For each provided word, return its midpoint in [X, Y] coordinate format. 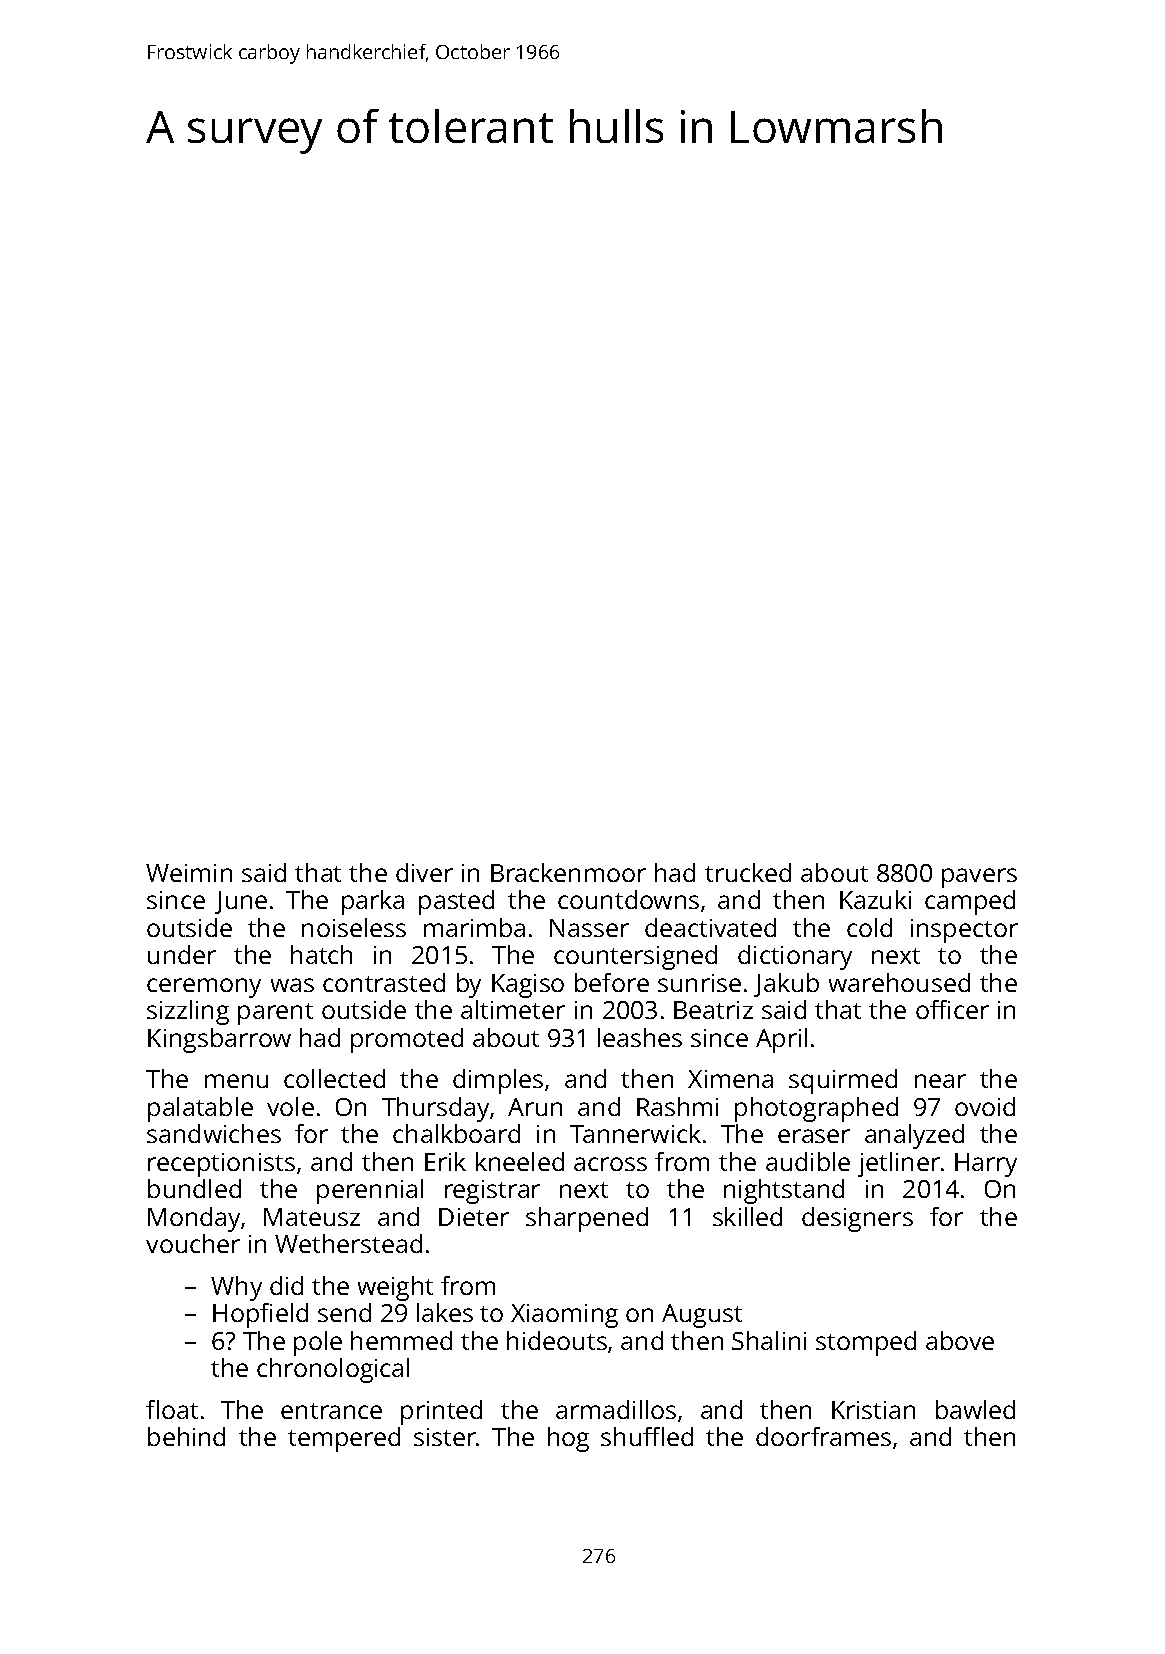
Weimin [189, 873]
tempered [344, 1439]
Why [236, 1288]
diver [424, 872]
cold [869, 927]
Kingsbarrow [219, 1040]
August [702, 1316]
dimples [498, 1081]
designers [857, 1219]
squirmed [843, 1081]
